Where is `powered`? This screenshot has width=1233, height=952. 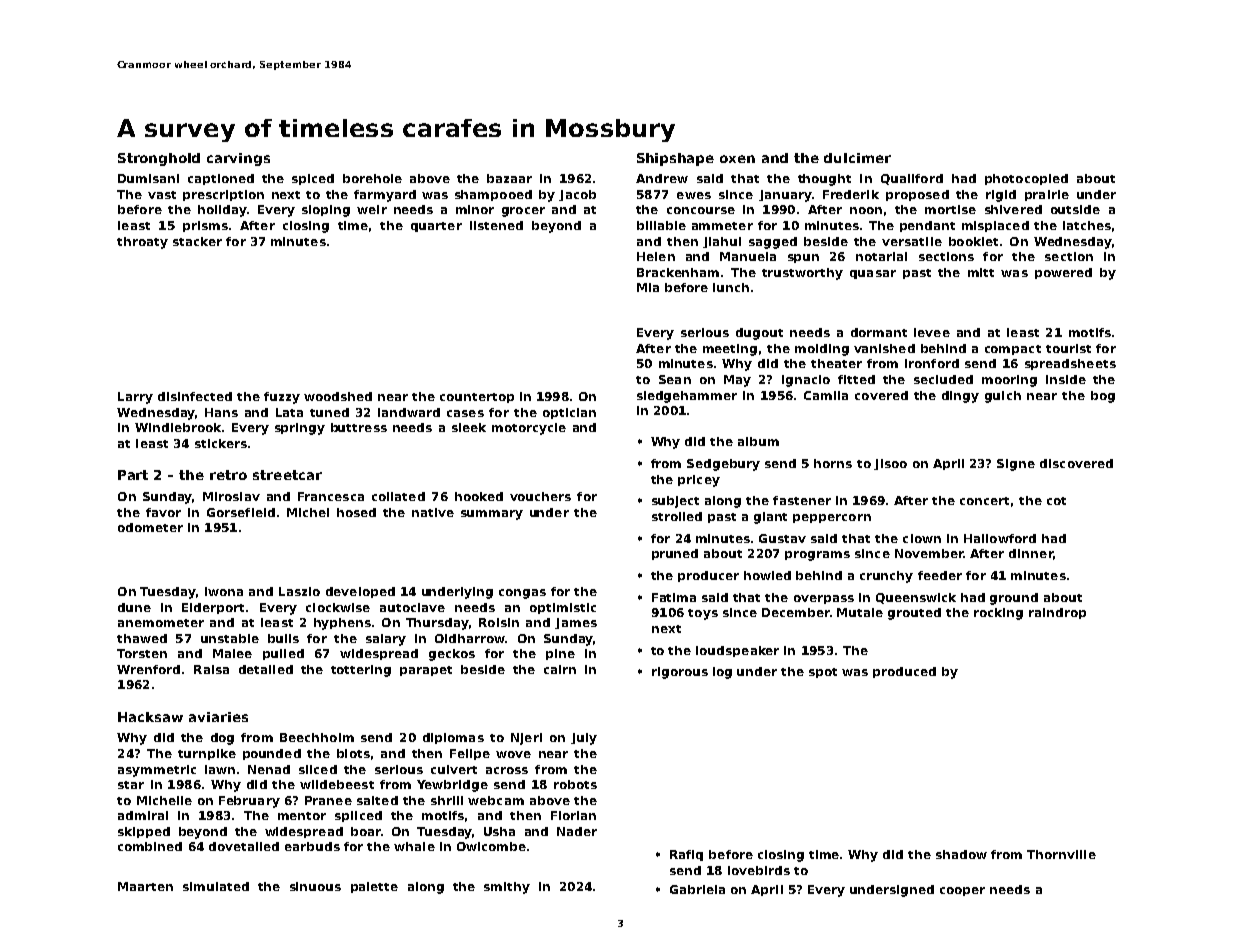 powered is located at coordinates (1063, 273).
